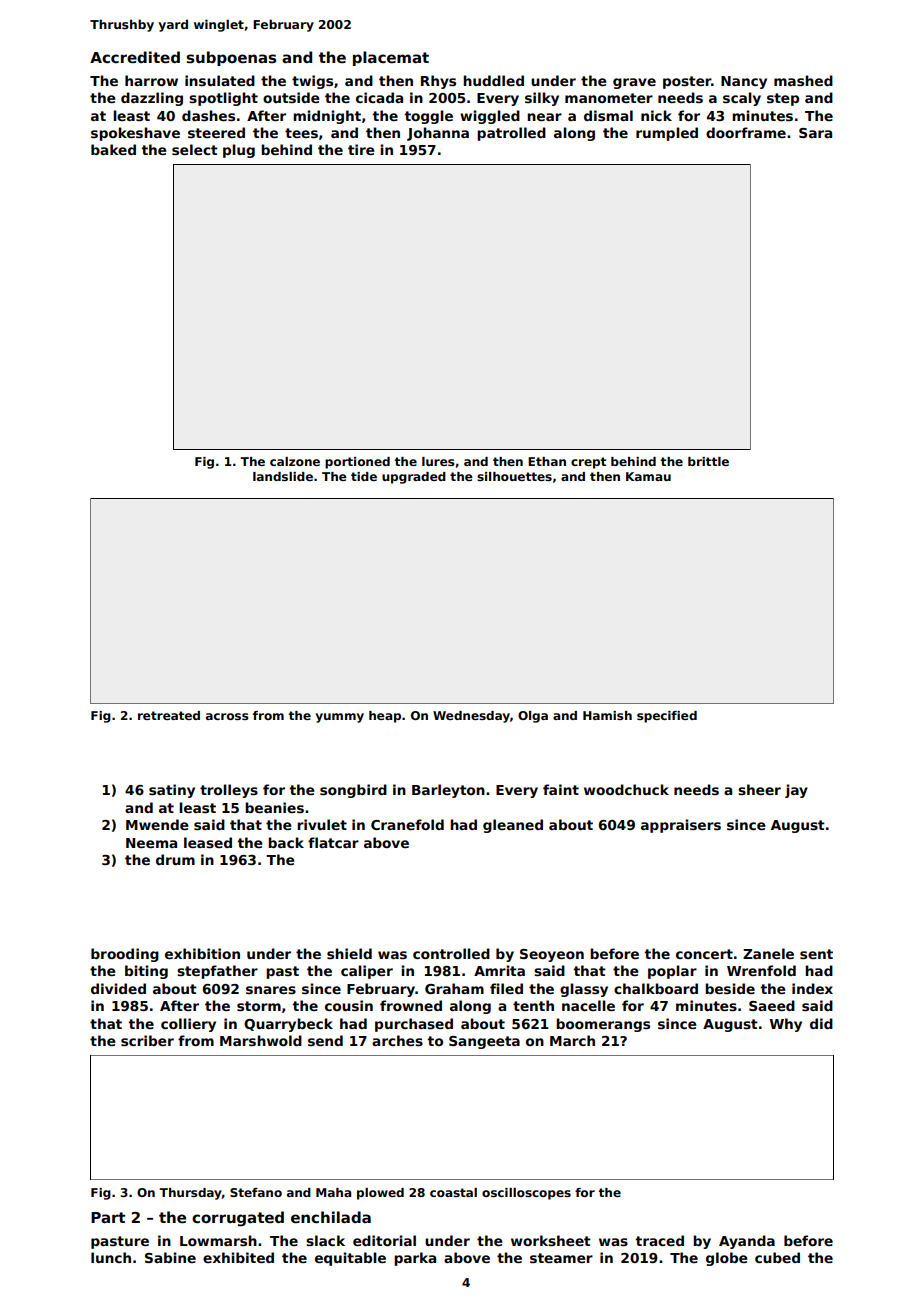 This screenshot has width=924, height=1308. What do you see at coordinates (169, 715) in the screenshot?
I see `retreated` at bounding box center [169, 715].
